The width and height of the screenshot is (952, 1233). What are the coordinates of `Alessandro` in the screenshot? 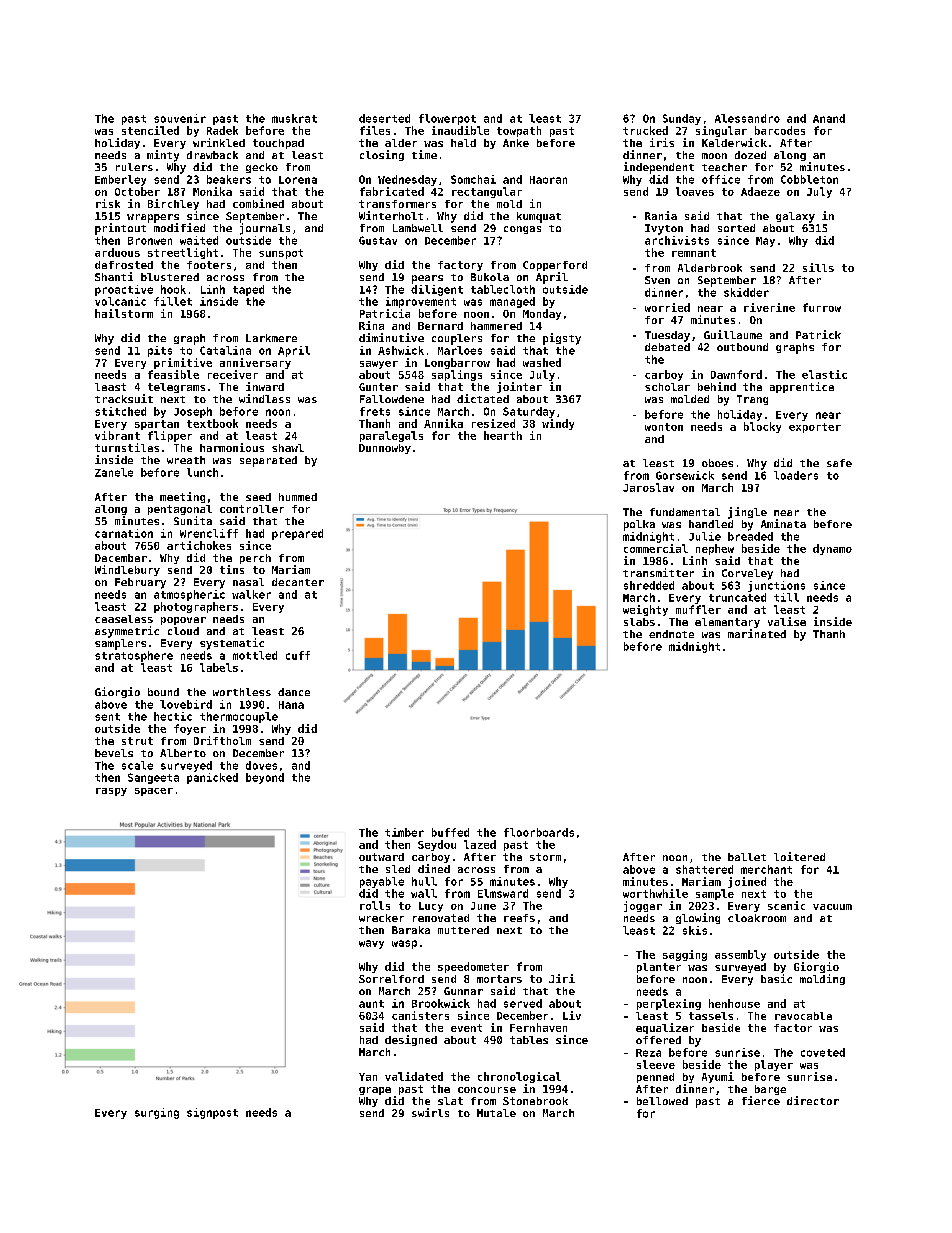 It's located at (747, 118).
